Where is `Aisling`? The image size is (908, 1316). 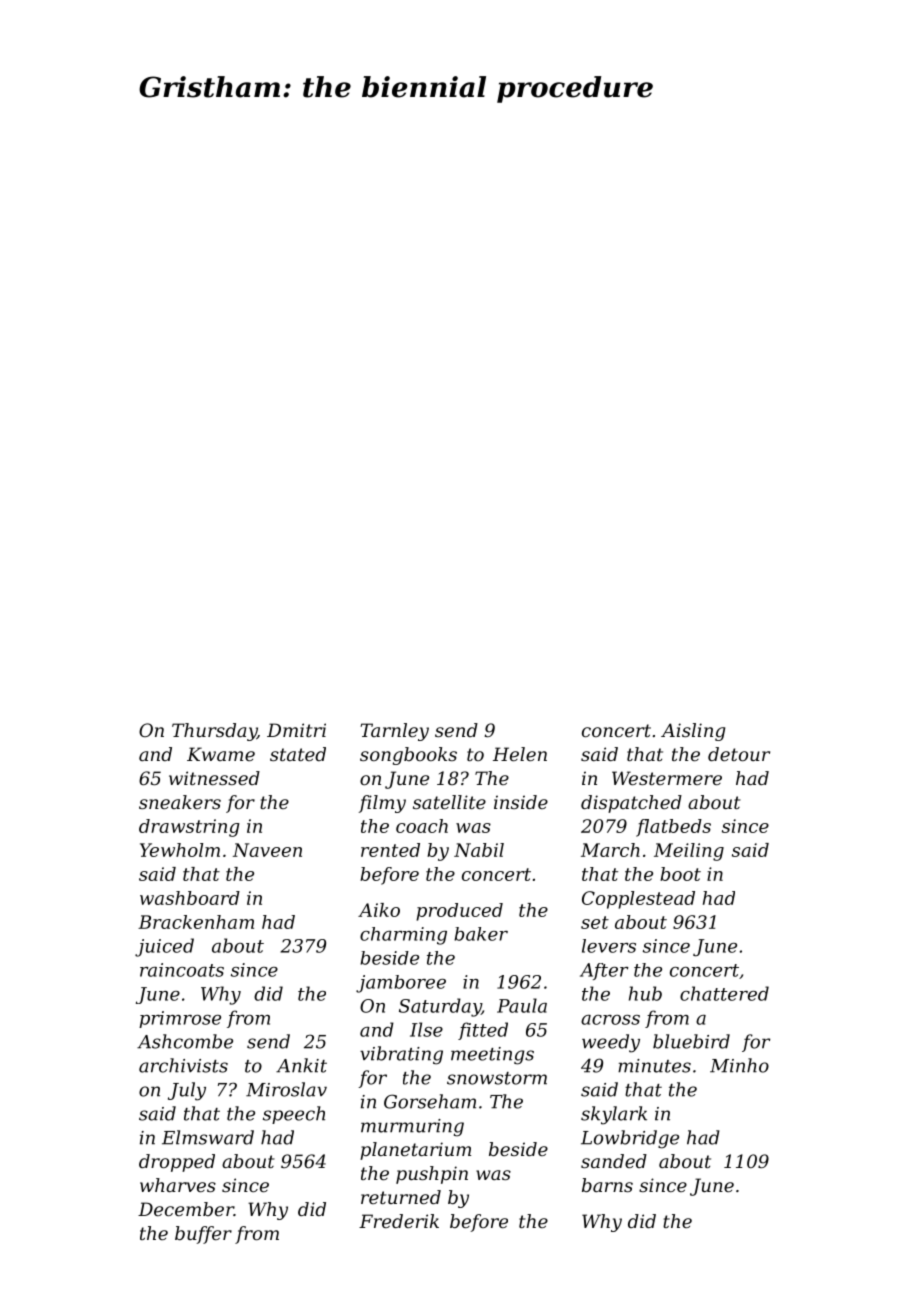 Aisling is located at coordinates (693, 732).
